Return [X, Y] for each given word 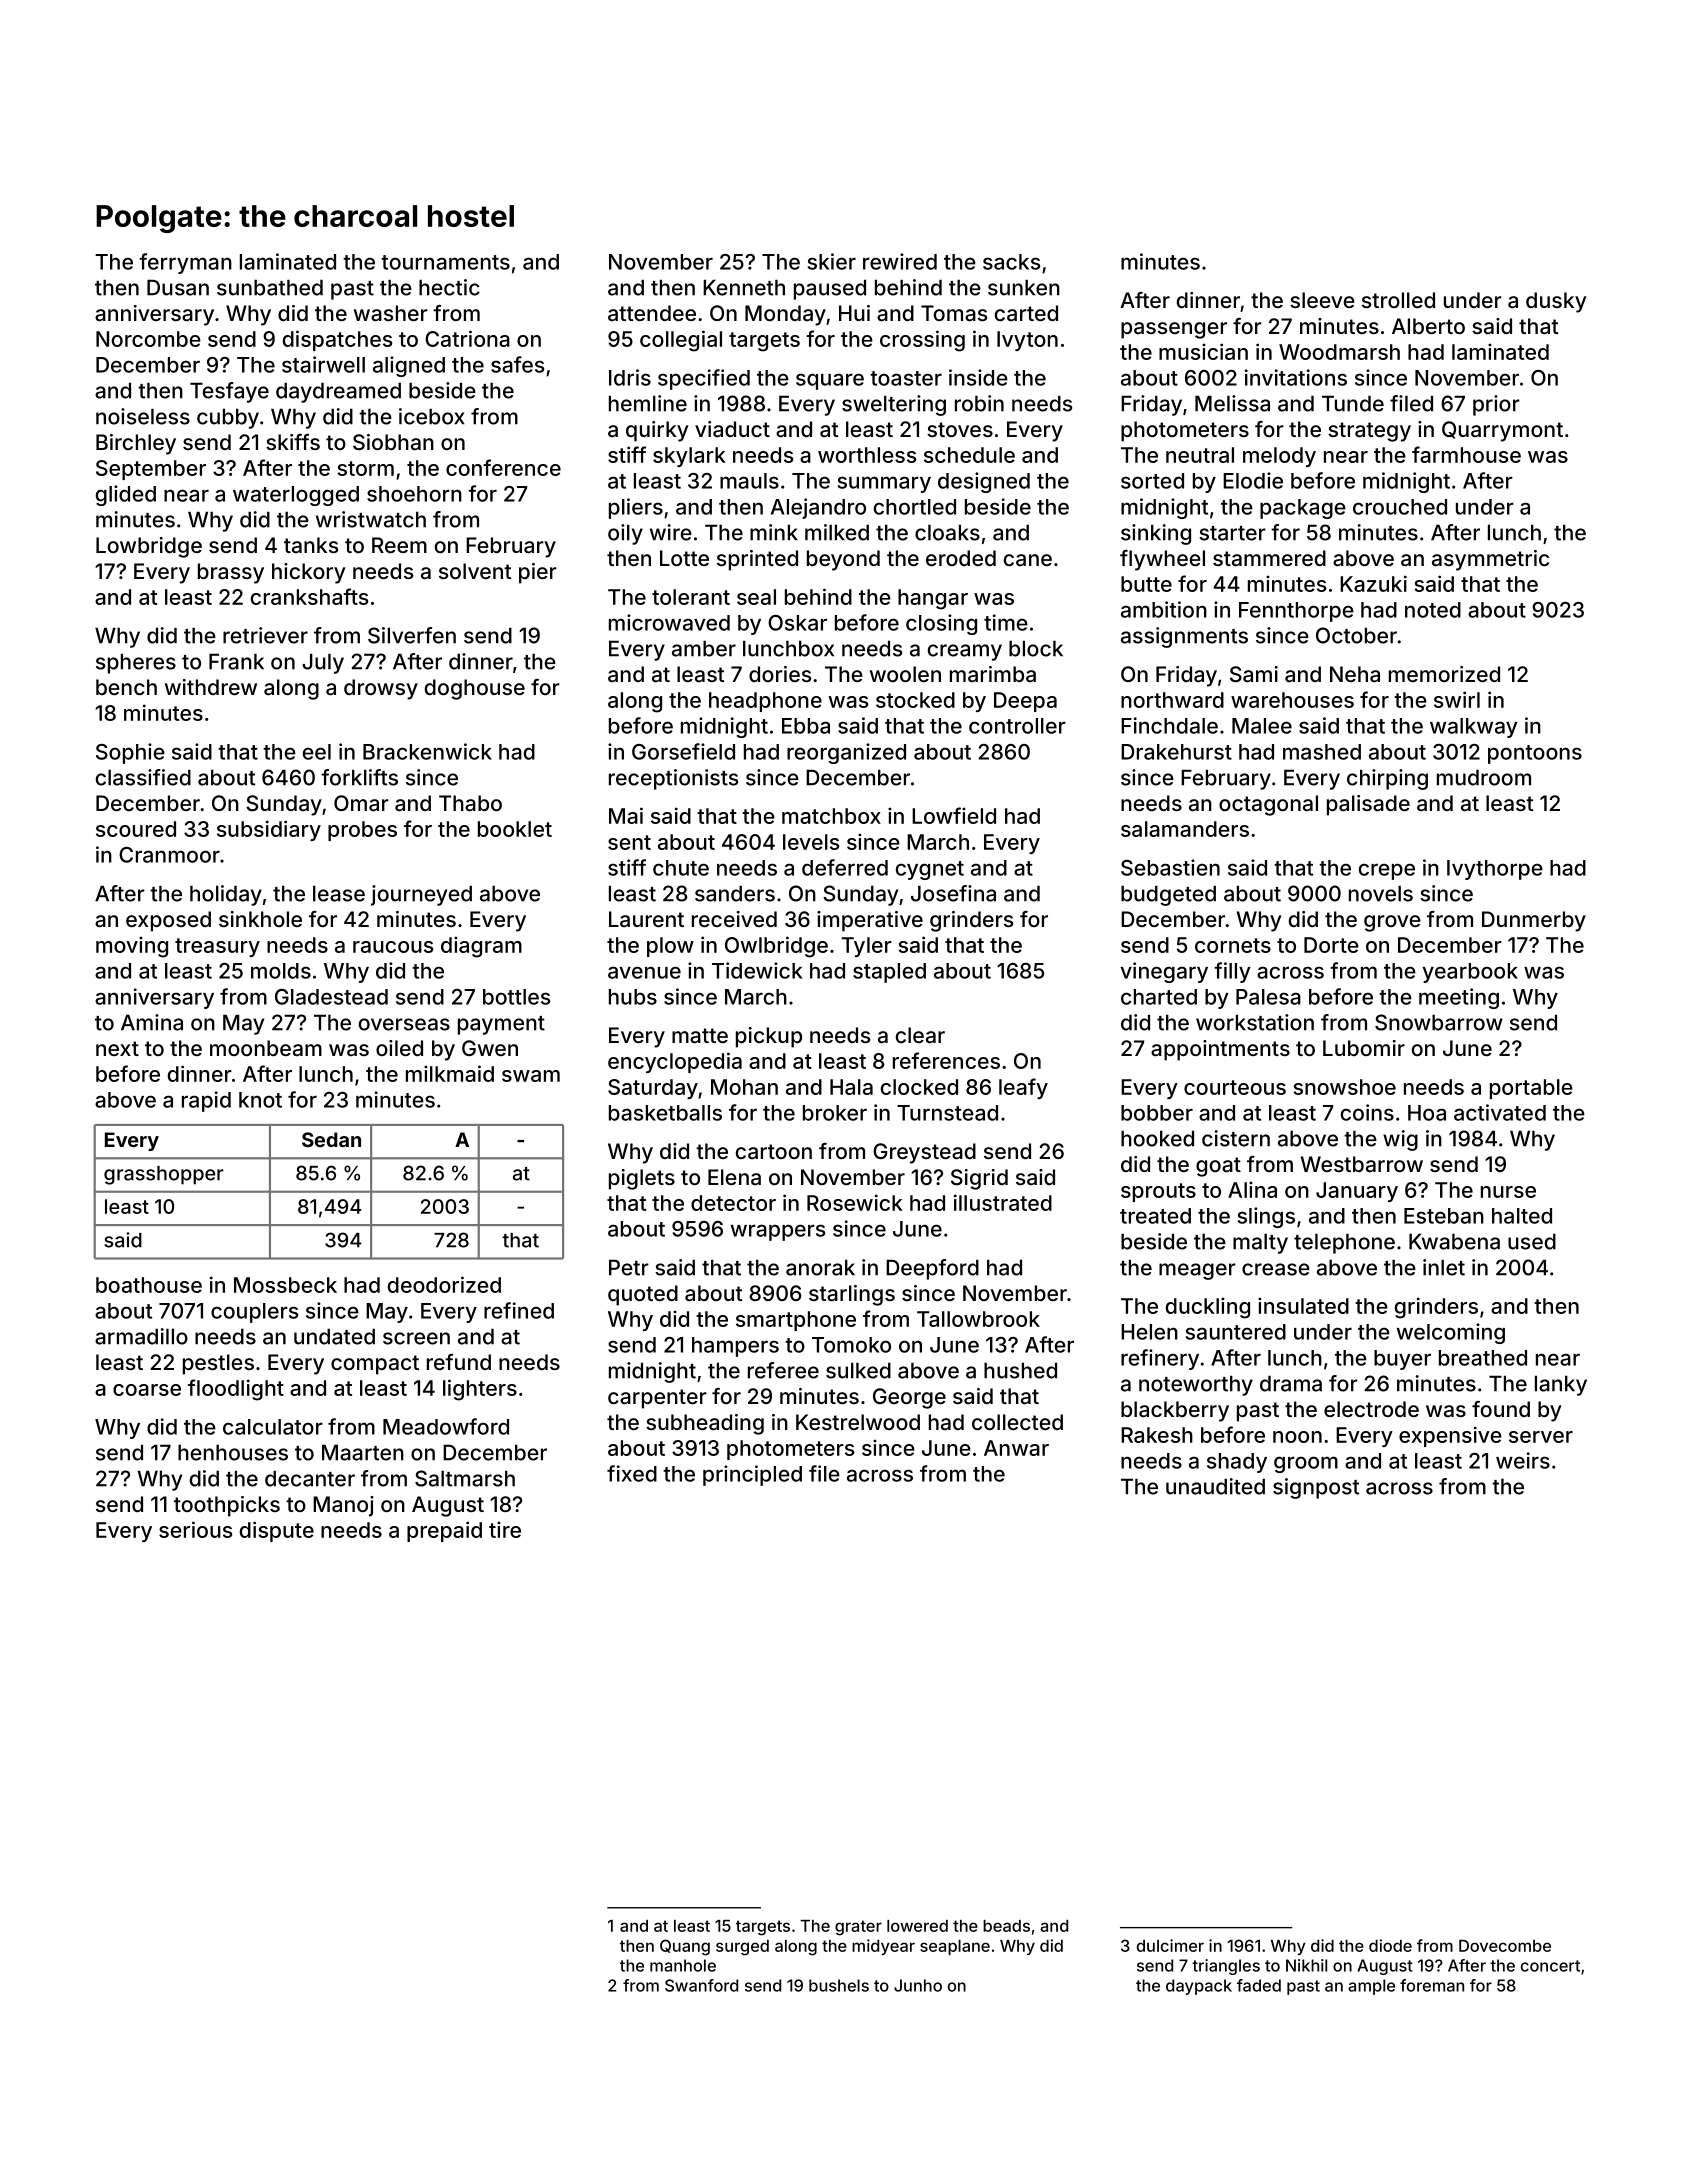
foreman [1432, 1985]
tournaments [445, 262]
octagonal [1268, 805]
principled [752, 1475]
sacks [1011, 262]
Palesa [1268, 997]
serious [195, 1529]
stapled [889, 973]
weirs [1523, 1460]
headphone [765, 702]
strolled [1398, 300]
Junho [918, 1985]
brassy [231, 573]
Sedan [331, 1139]
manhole [683, 1965]
